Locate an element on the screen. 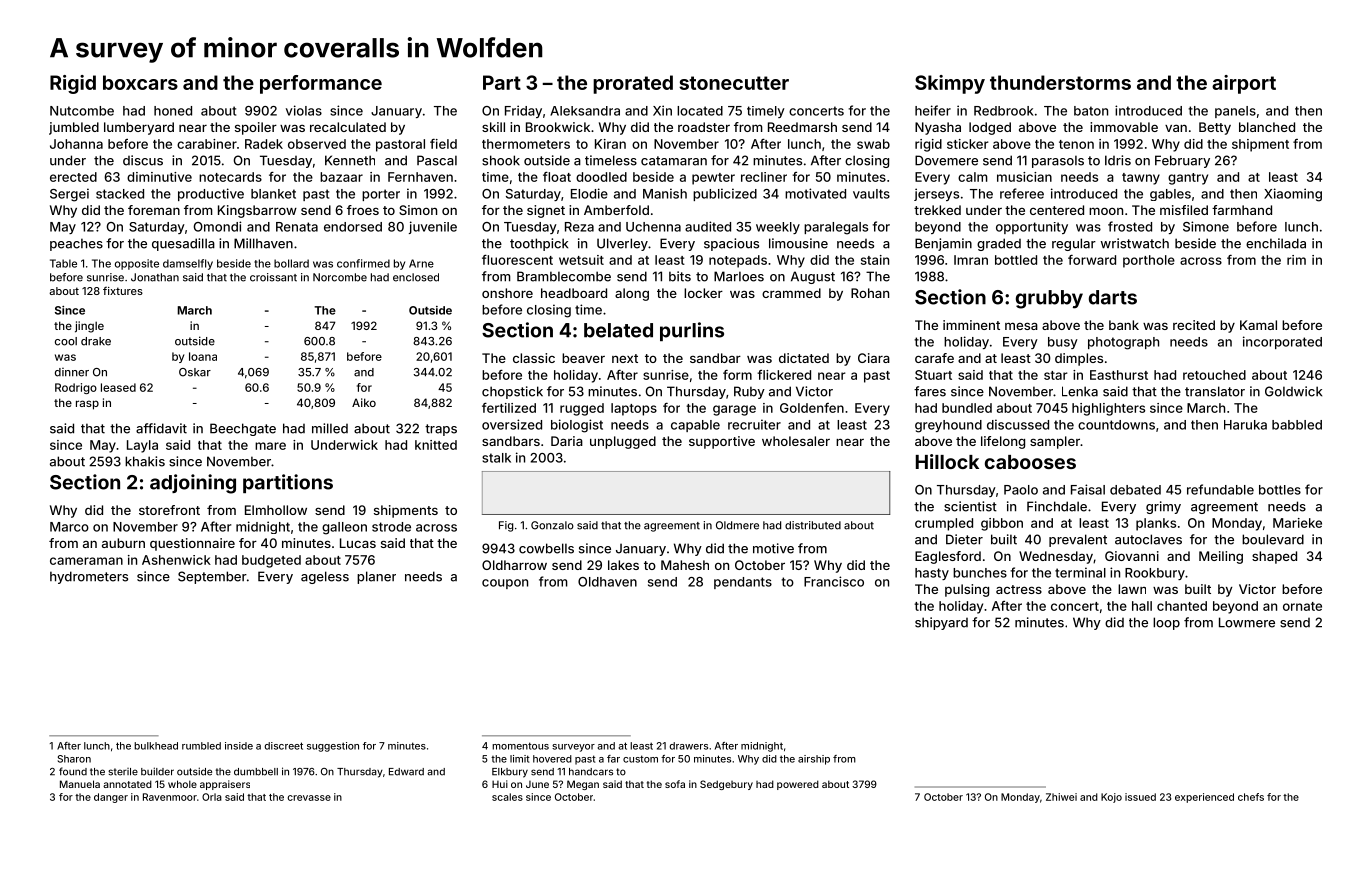 Image resolution: width=1372 pixels, height=887 pixels. rumbled is located at coordinates (201, 746).
